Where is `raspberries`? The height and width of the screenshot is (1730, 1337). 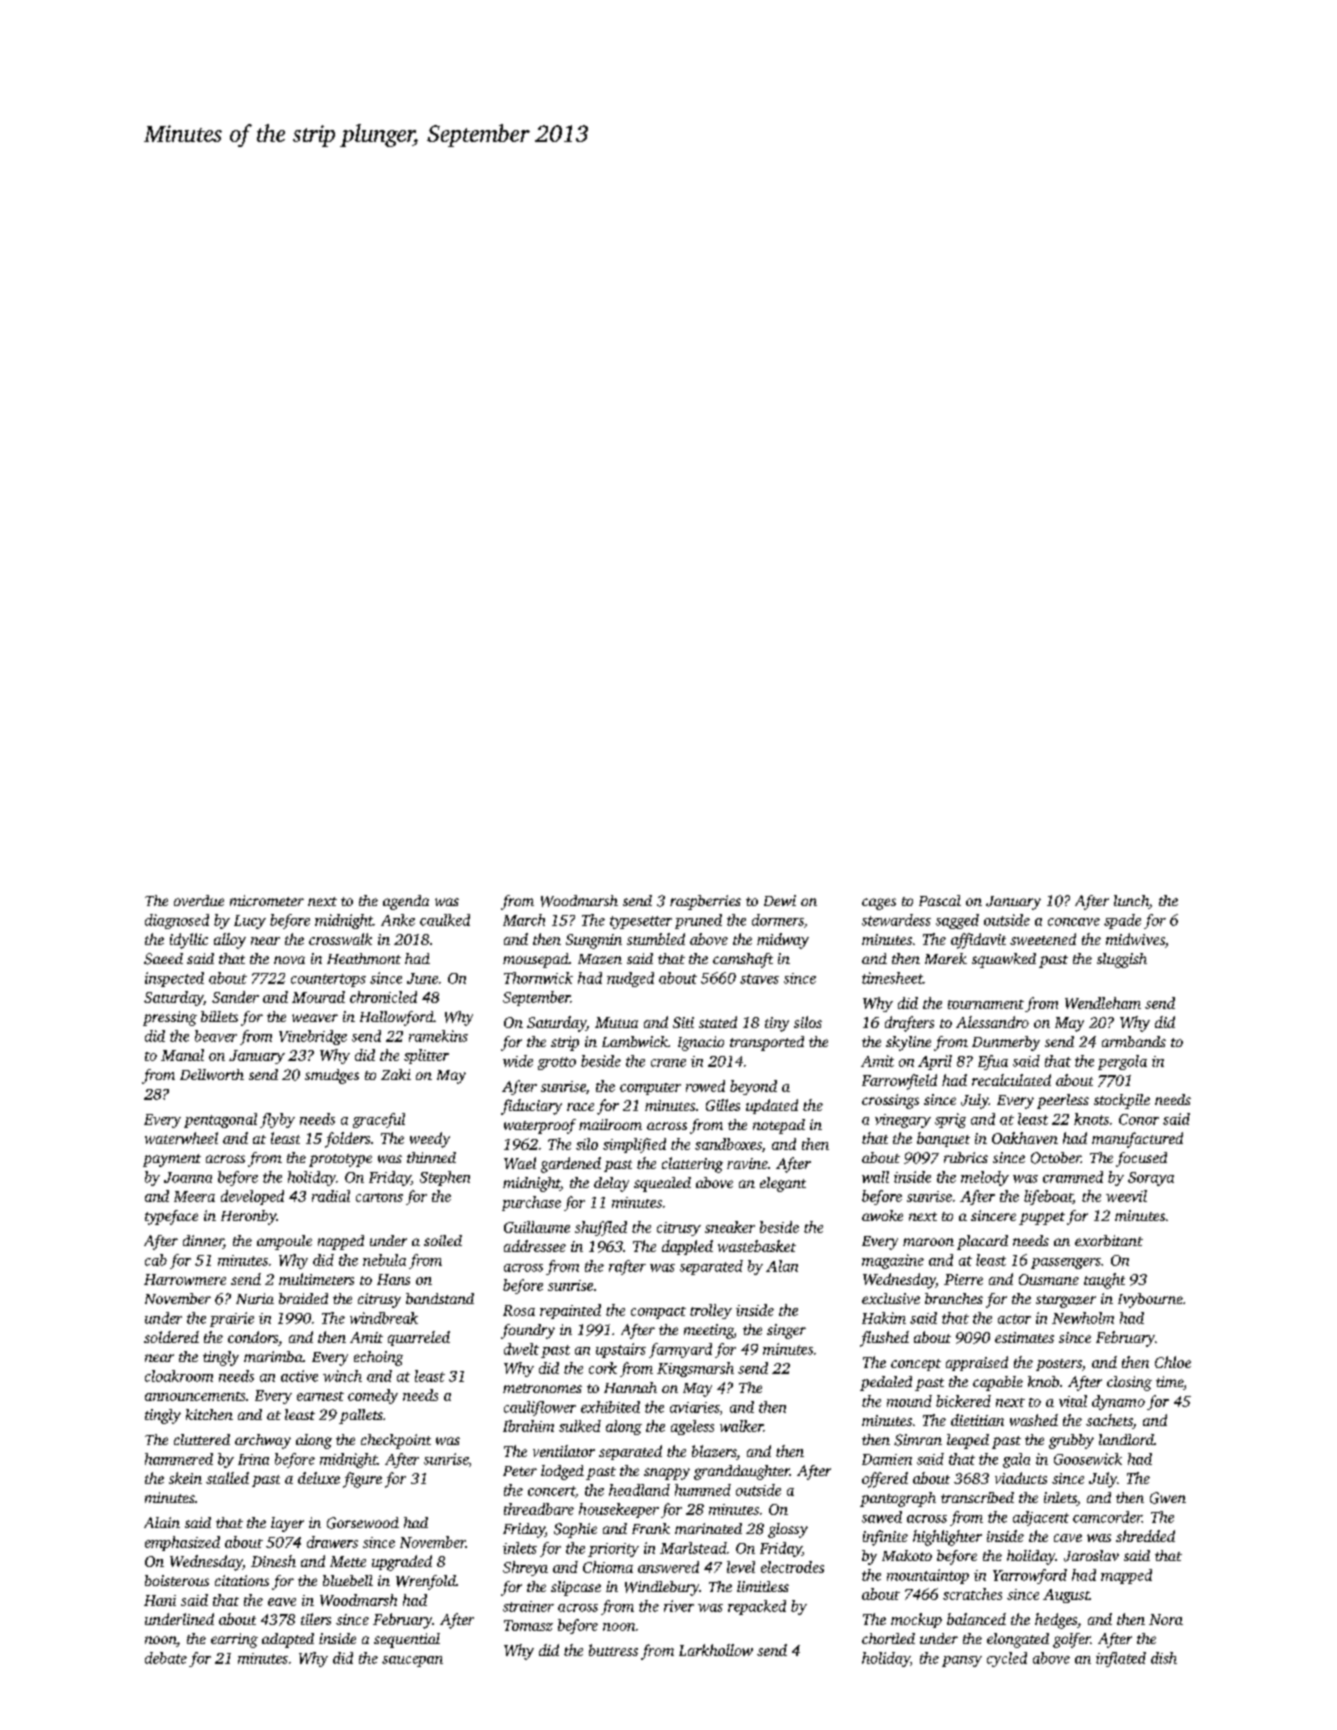
raspberries is located at coordinates (705, 902).
